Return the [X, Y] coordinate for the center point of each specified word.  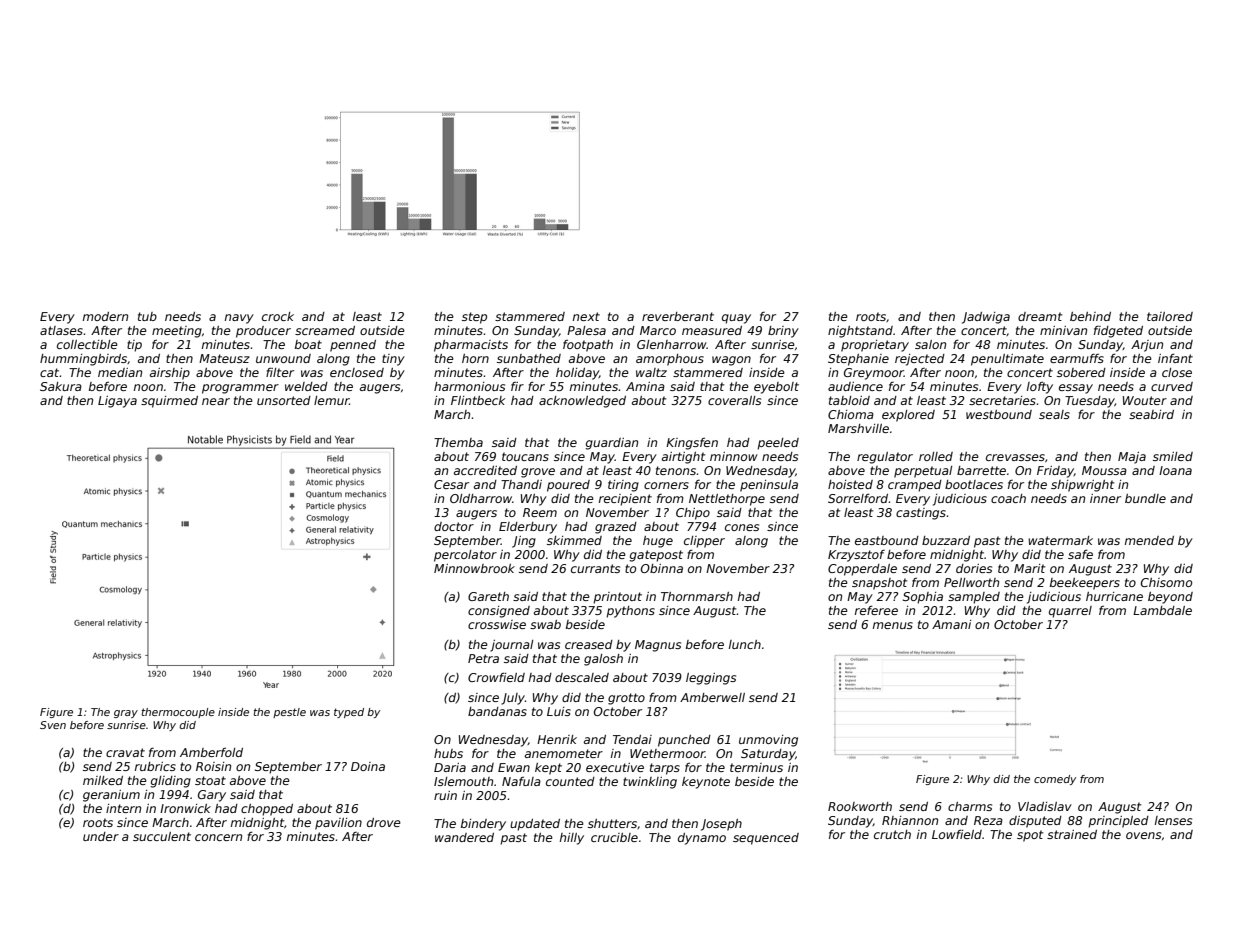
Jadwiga [986, 318]
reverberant [678, 316]
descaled [582, 677]
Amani [951, 624]
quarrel [1070, 612]
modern [105, 316]
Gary [212, 796]
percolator [465, 556]
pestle [289, 713]
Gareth [488, 596]
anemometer [564, 753]
